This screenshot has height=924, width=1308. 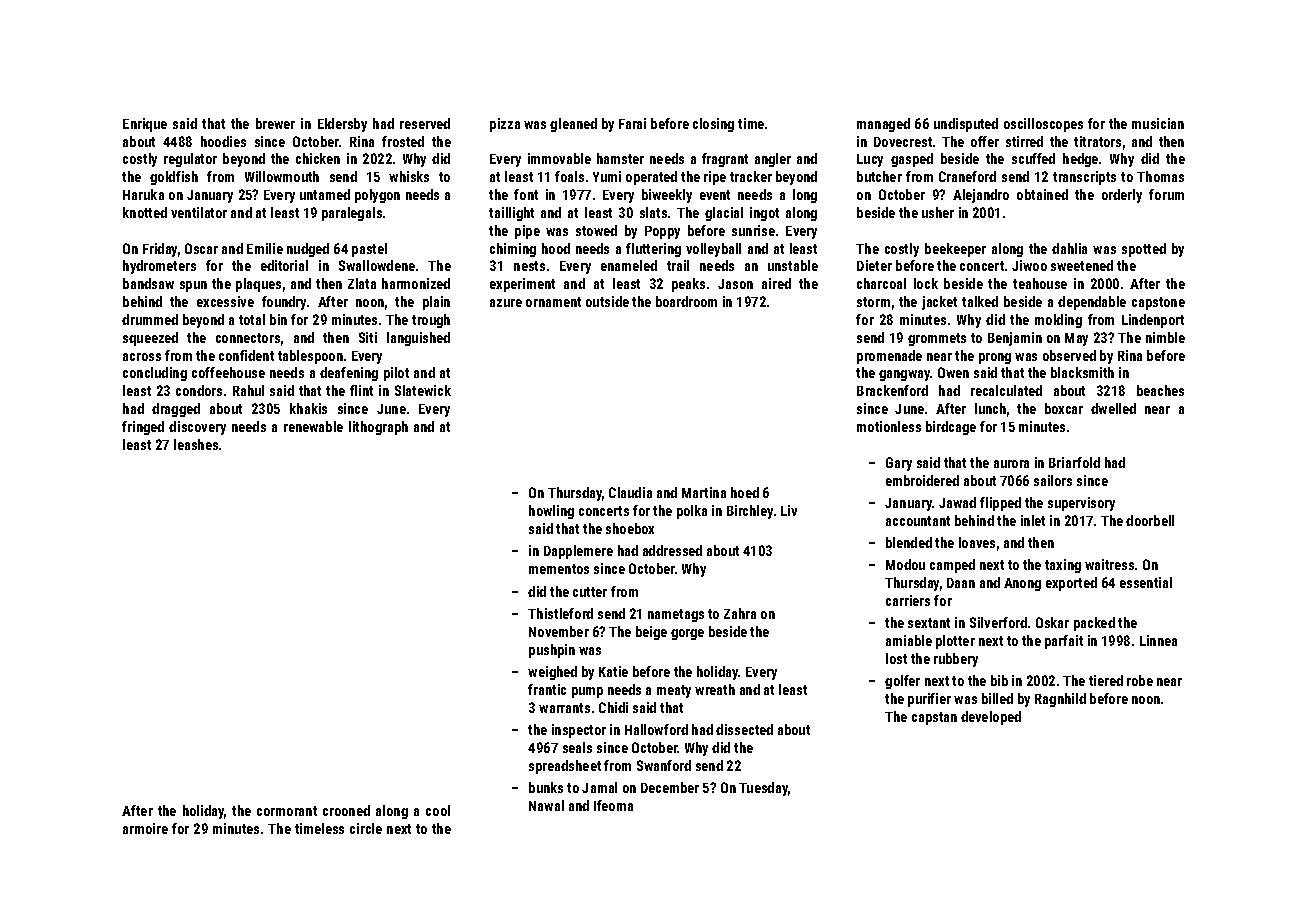 I want to click on birdcage, so click(x=951, y=428).
